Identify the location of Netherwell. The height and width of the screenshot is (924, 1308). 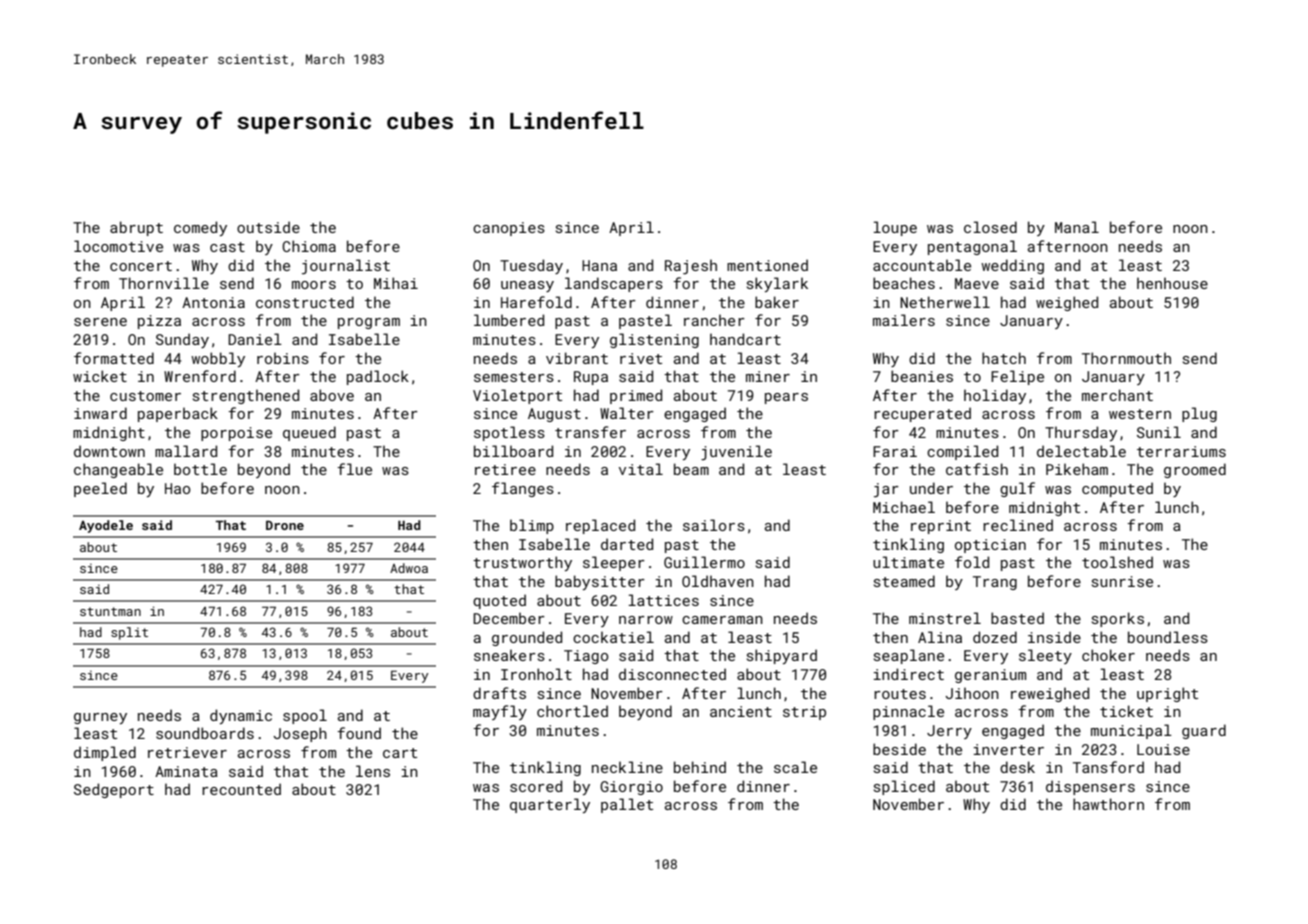
(945, 302).
